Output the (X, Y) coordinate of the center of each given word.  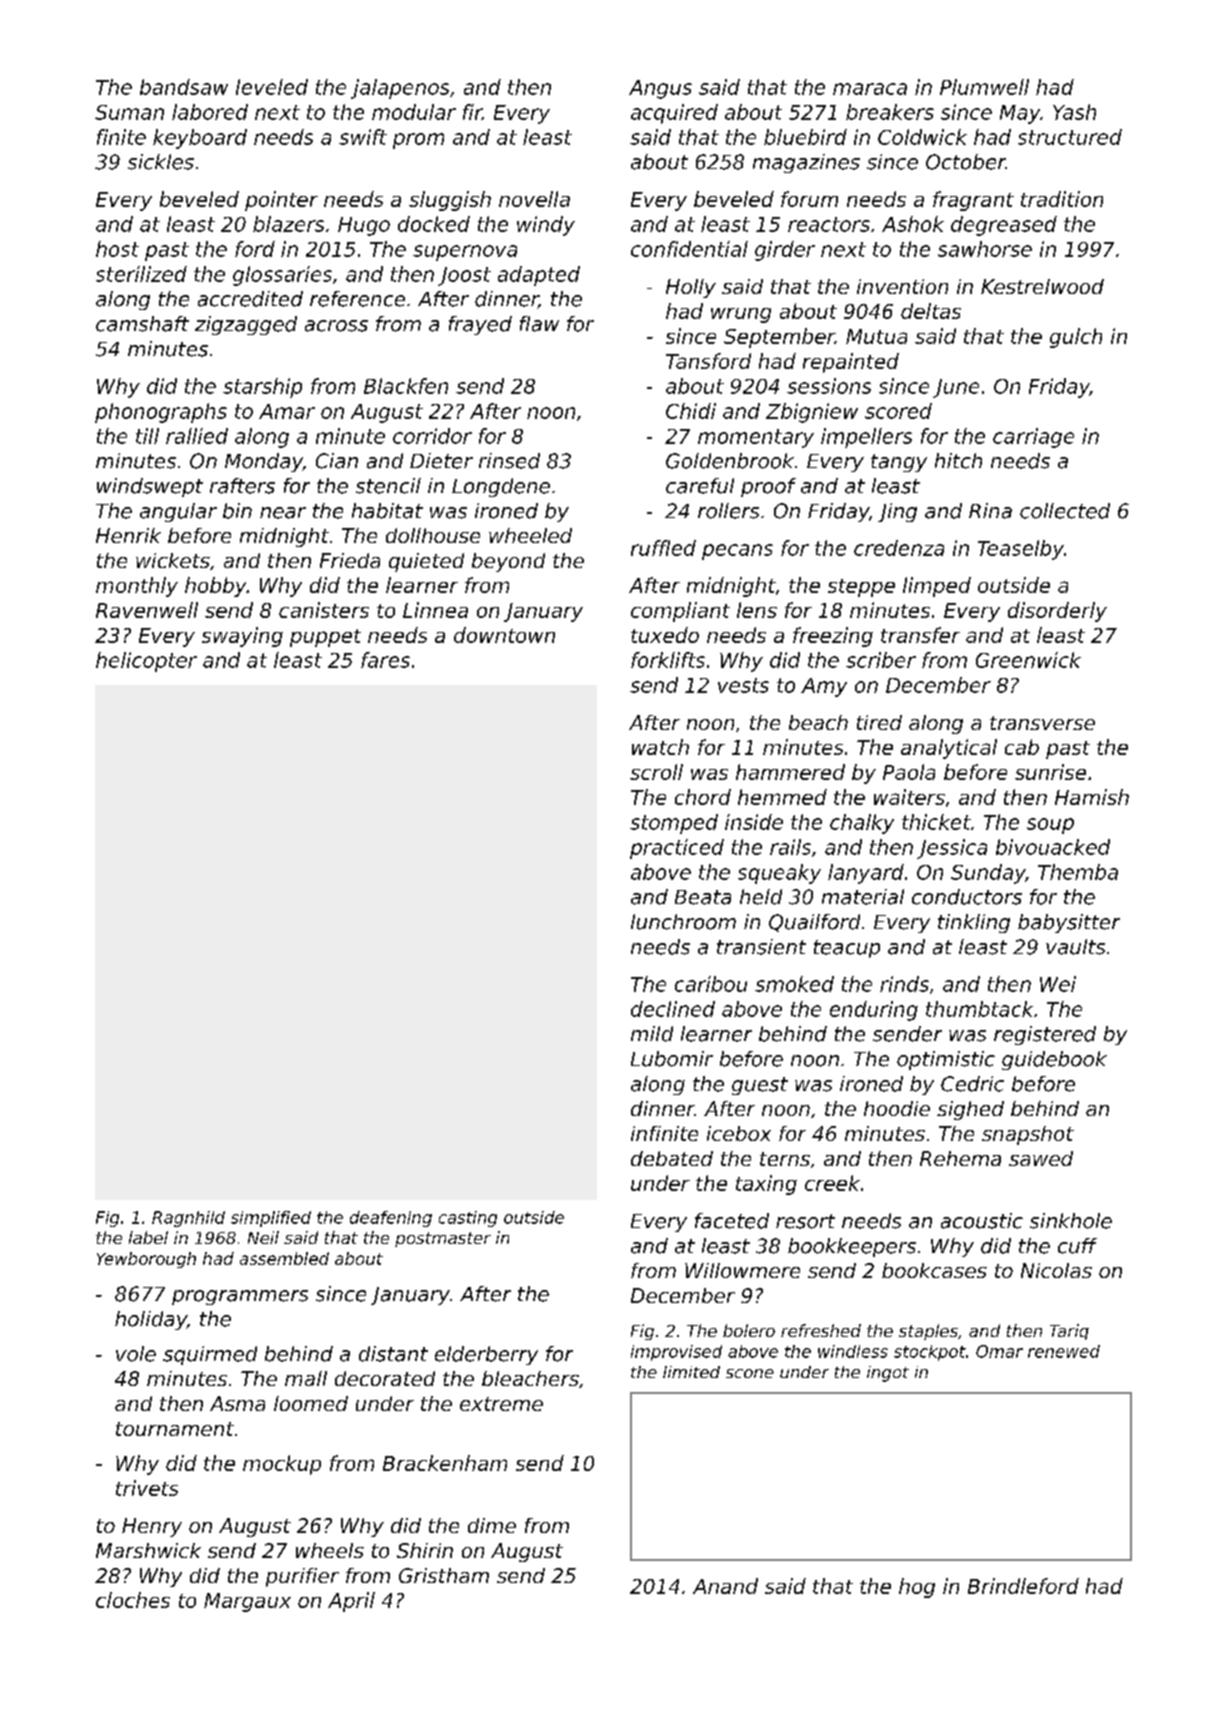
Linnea (435, 610)
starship (262, 388)
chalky (862, 824)
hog (917, 1588)
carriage (1033, 438)
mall (306, 1378)
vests (743, 685)
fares (385, 660)
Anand (725, 1586)
